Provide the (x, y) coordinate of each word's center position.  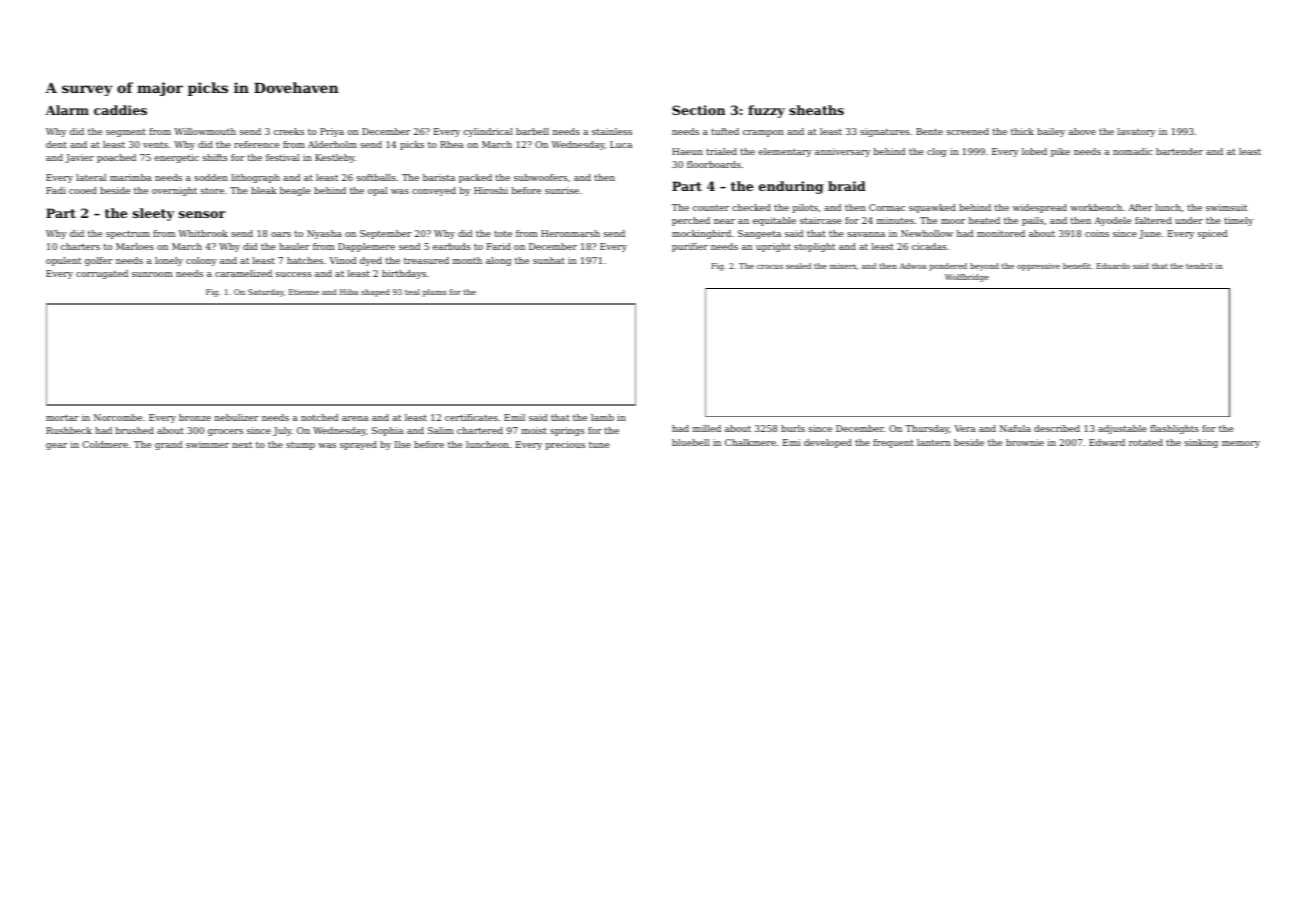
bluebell (690, 442)
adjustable (1122, 429)
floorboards (714, 164)
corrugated (102, 274)
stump (300, 446)
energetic (177, 158)
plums (435, 293)
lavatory (1136, 132)
